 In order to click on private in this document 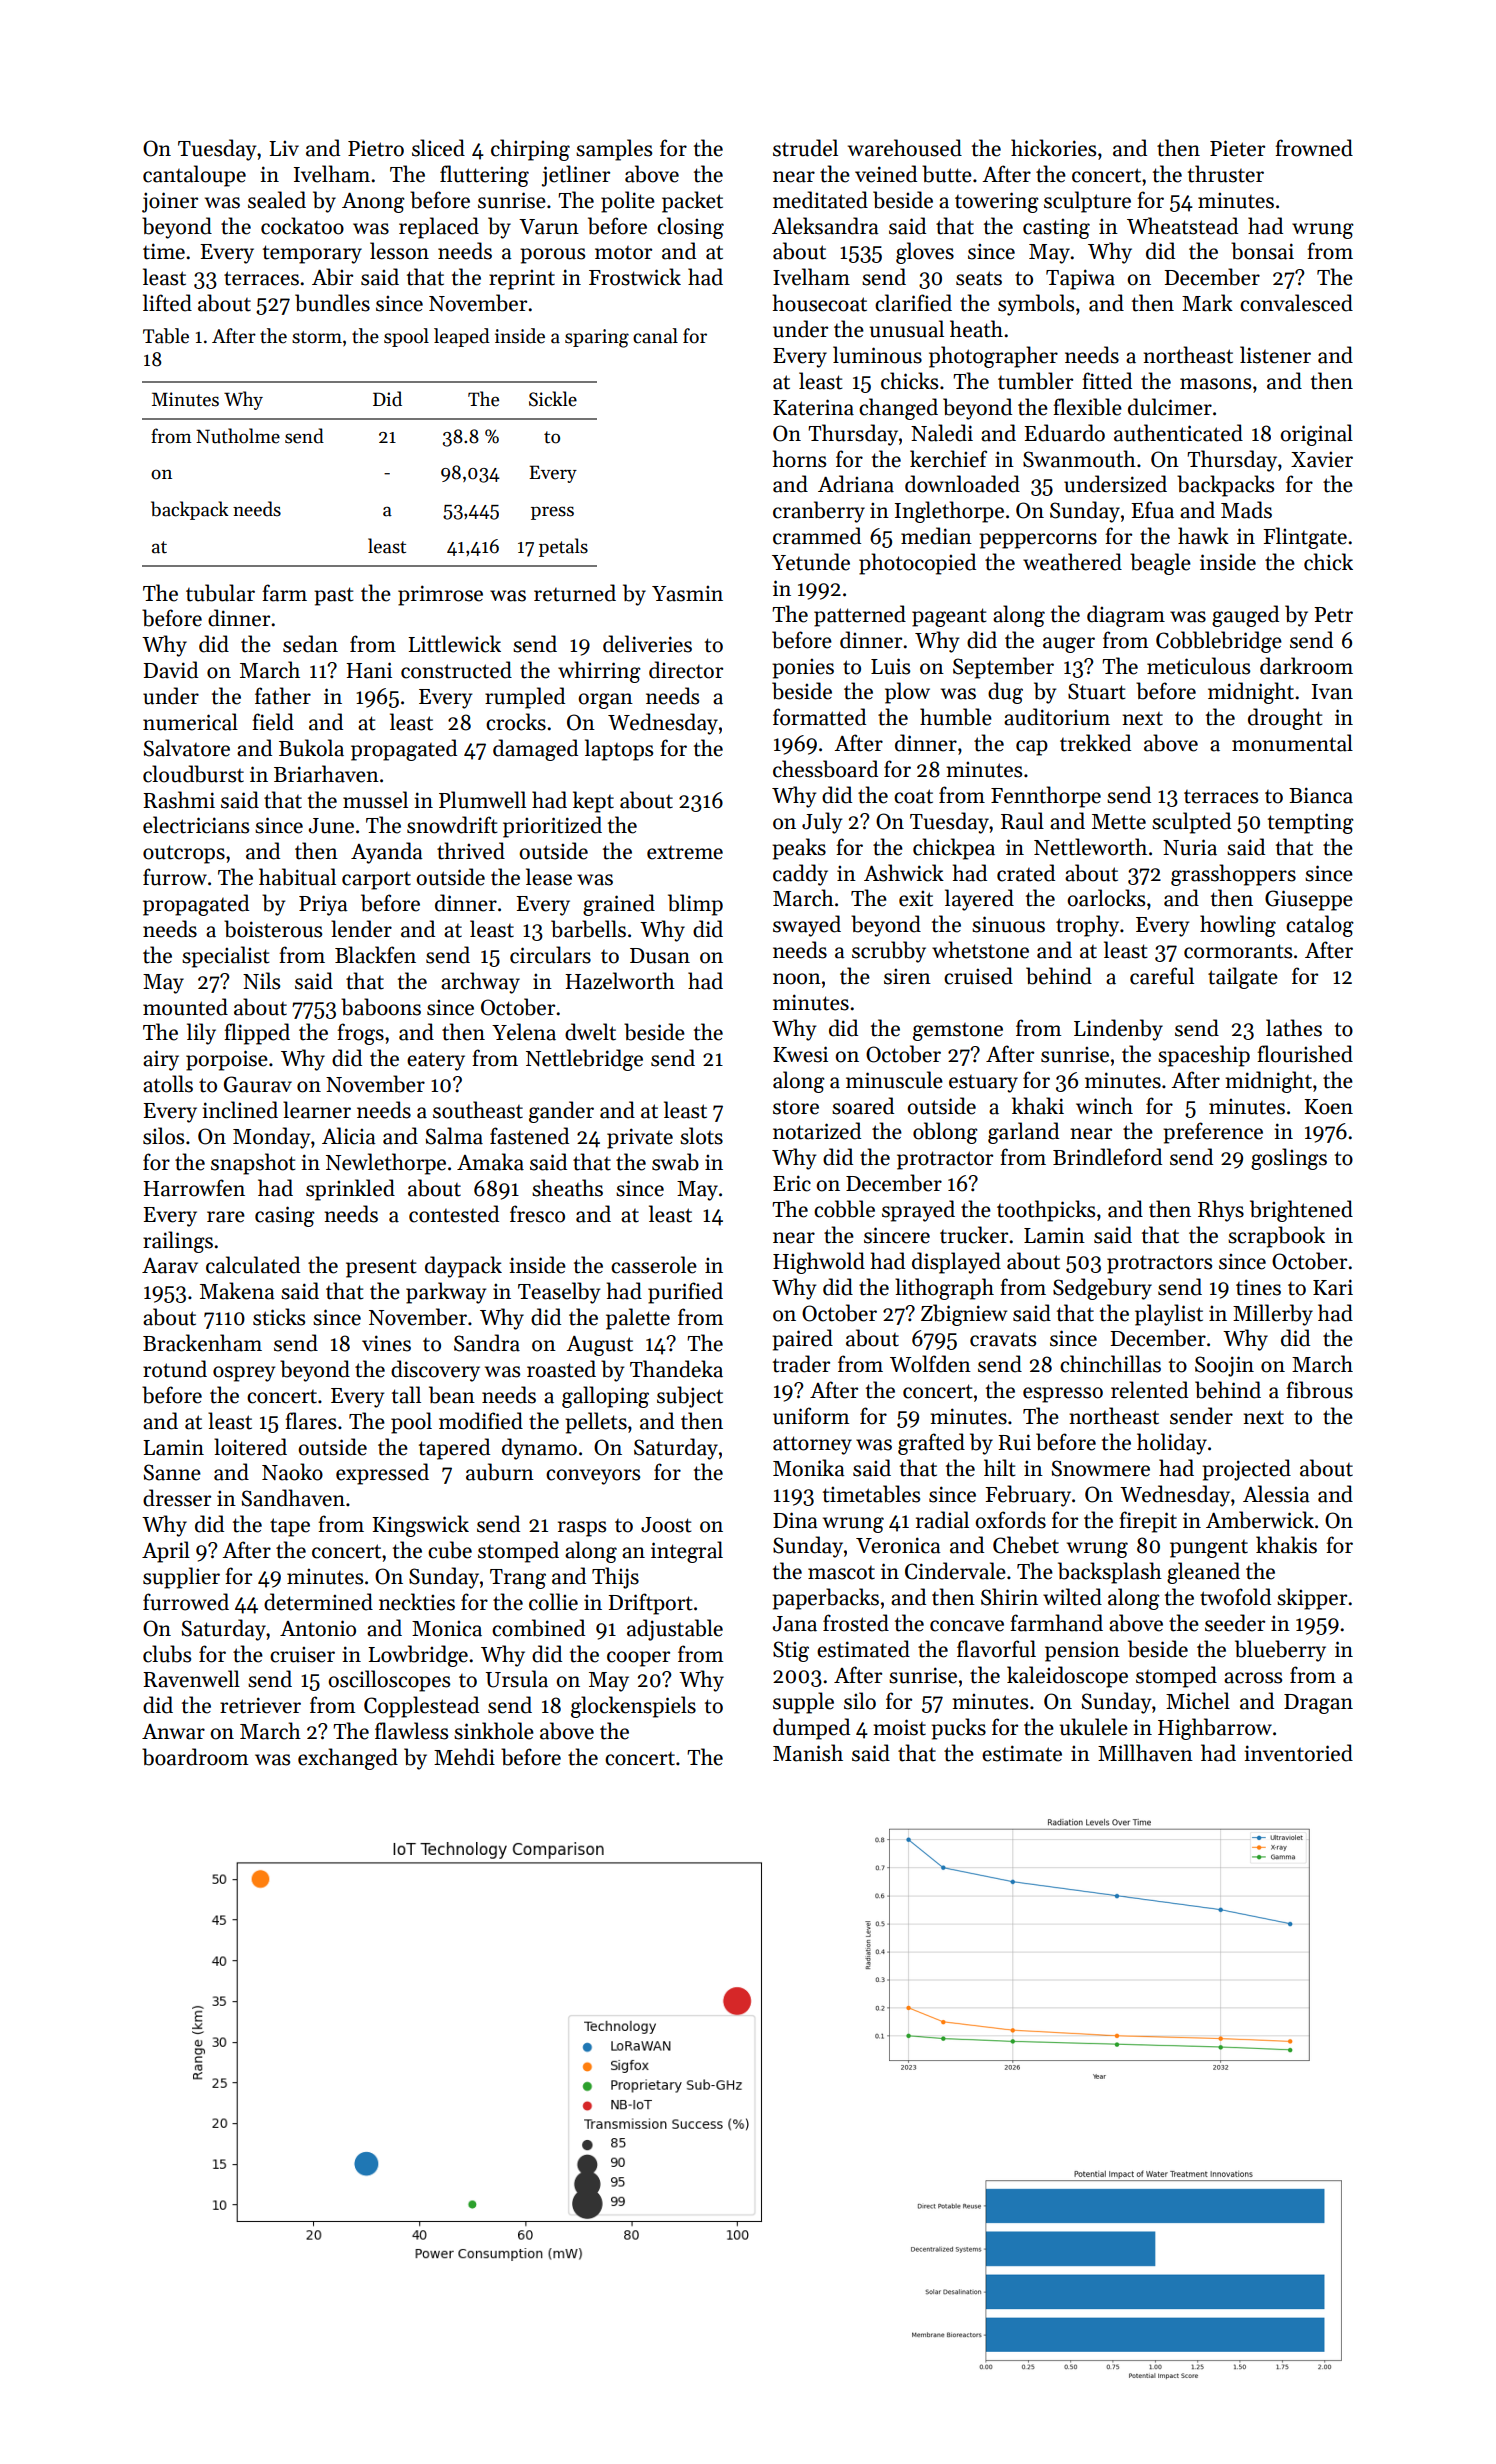, I will do `click(640, 1138)`.
